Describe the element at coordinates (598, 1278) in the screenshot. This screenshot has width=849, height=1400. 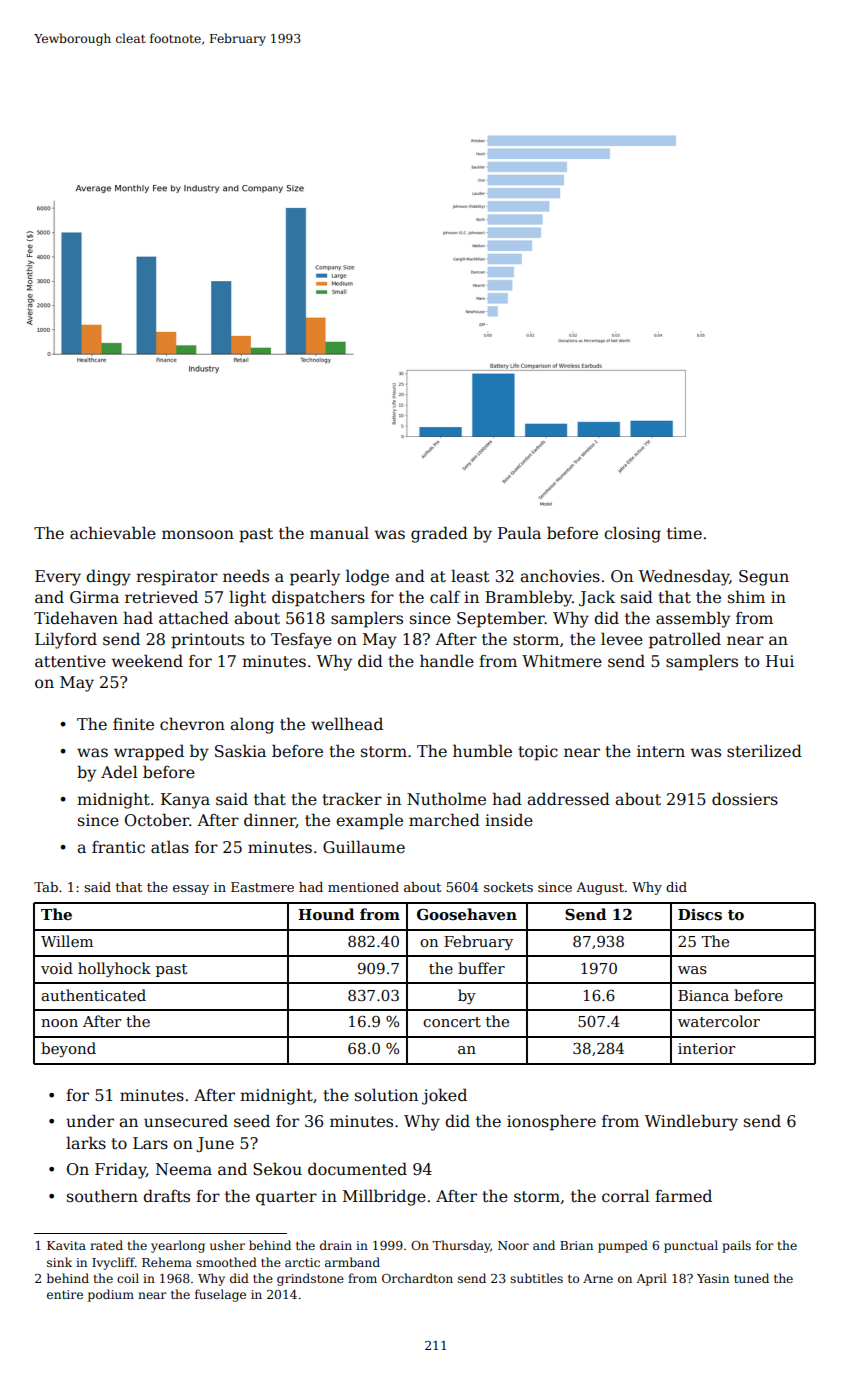
I see `Arne` at that location.
